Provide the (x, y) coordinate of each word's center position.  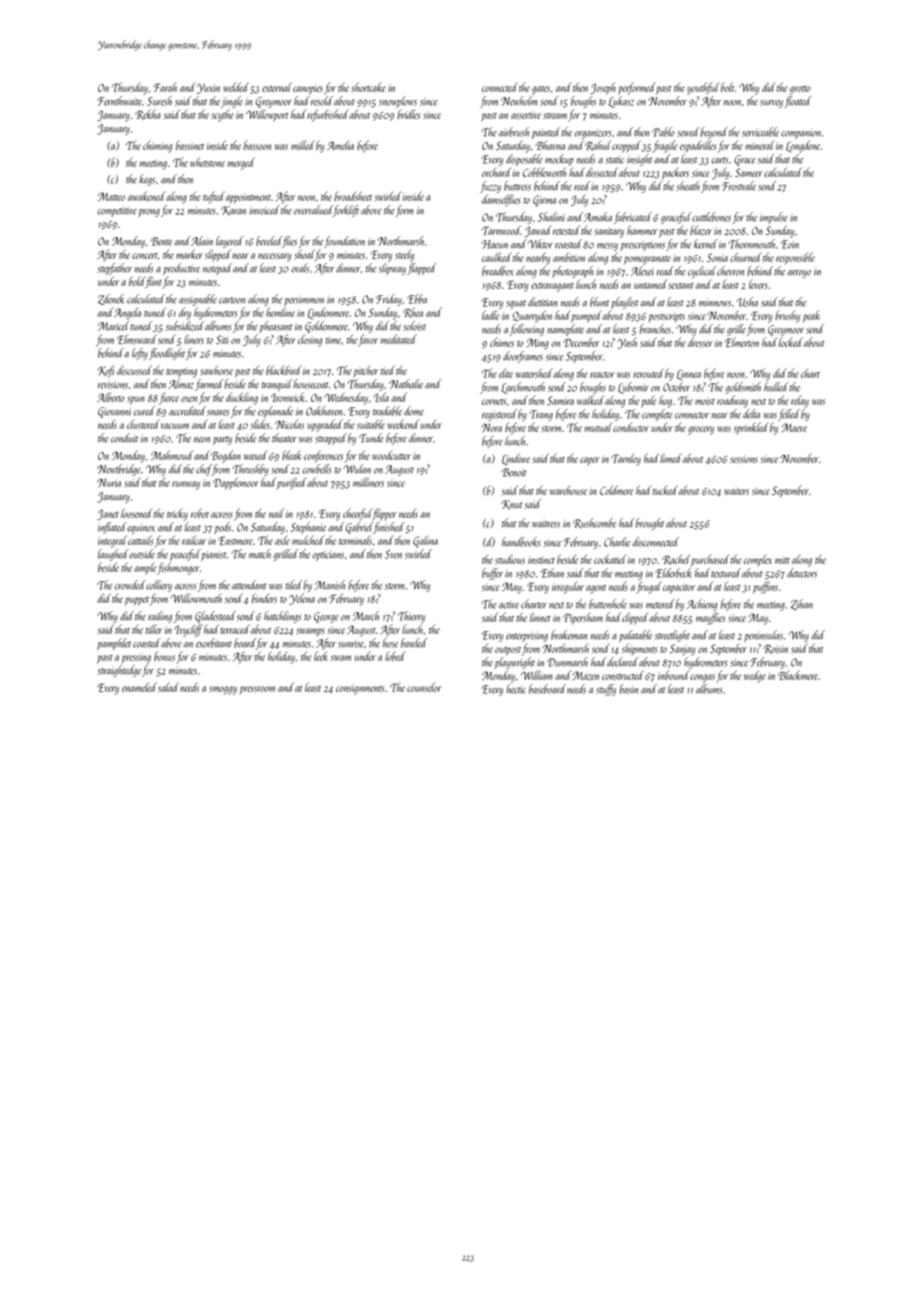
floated (797, 102)
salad (168, 687)
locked (791, 342)
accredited (187, 411)
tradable (387, 411)
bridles (409, 114)
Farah (165, 87)
